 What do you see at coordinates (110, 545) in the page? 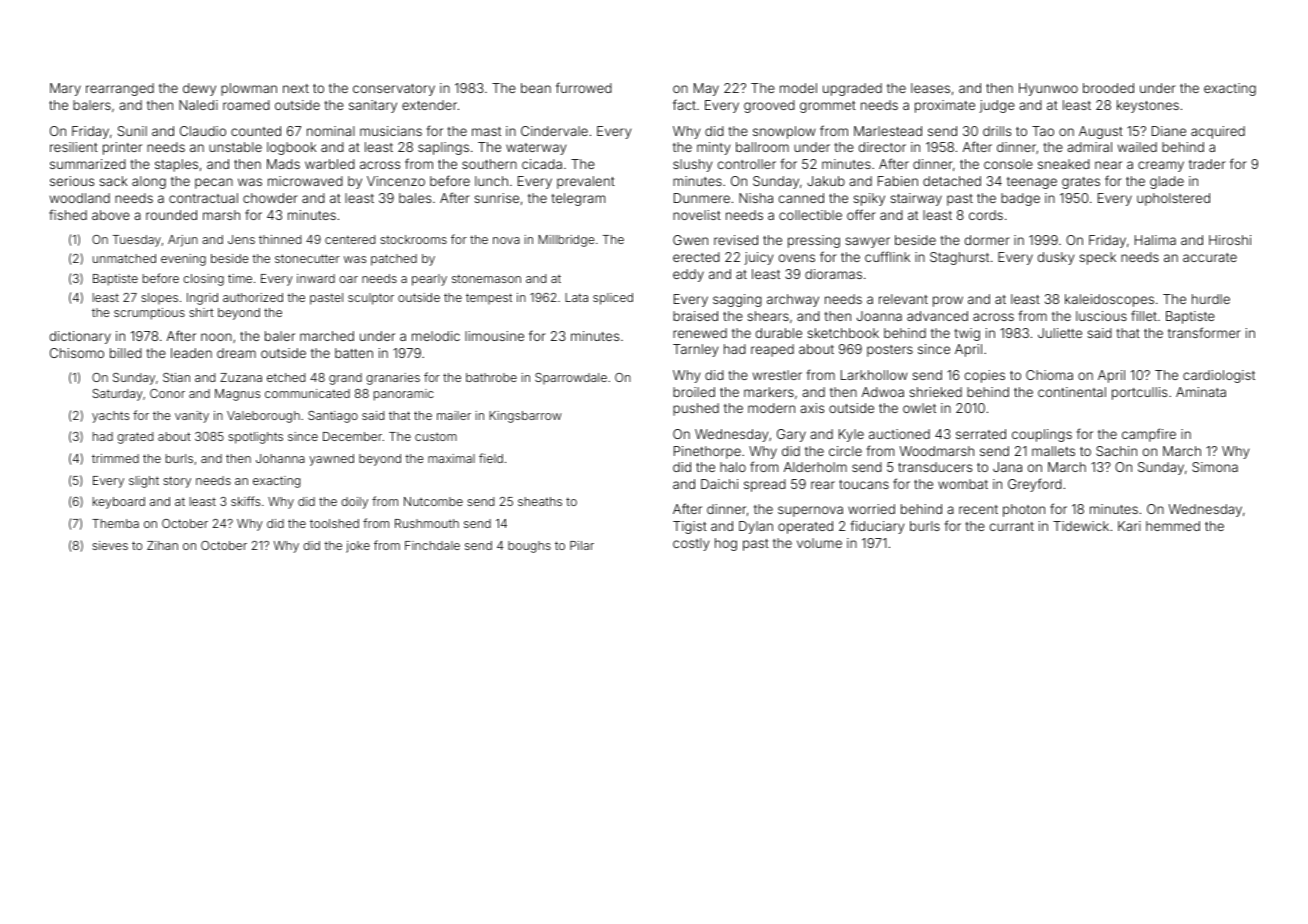
I see `sieves` at bounding box center [110, 545].
